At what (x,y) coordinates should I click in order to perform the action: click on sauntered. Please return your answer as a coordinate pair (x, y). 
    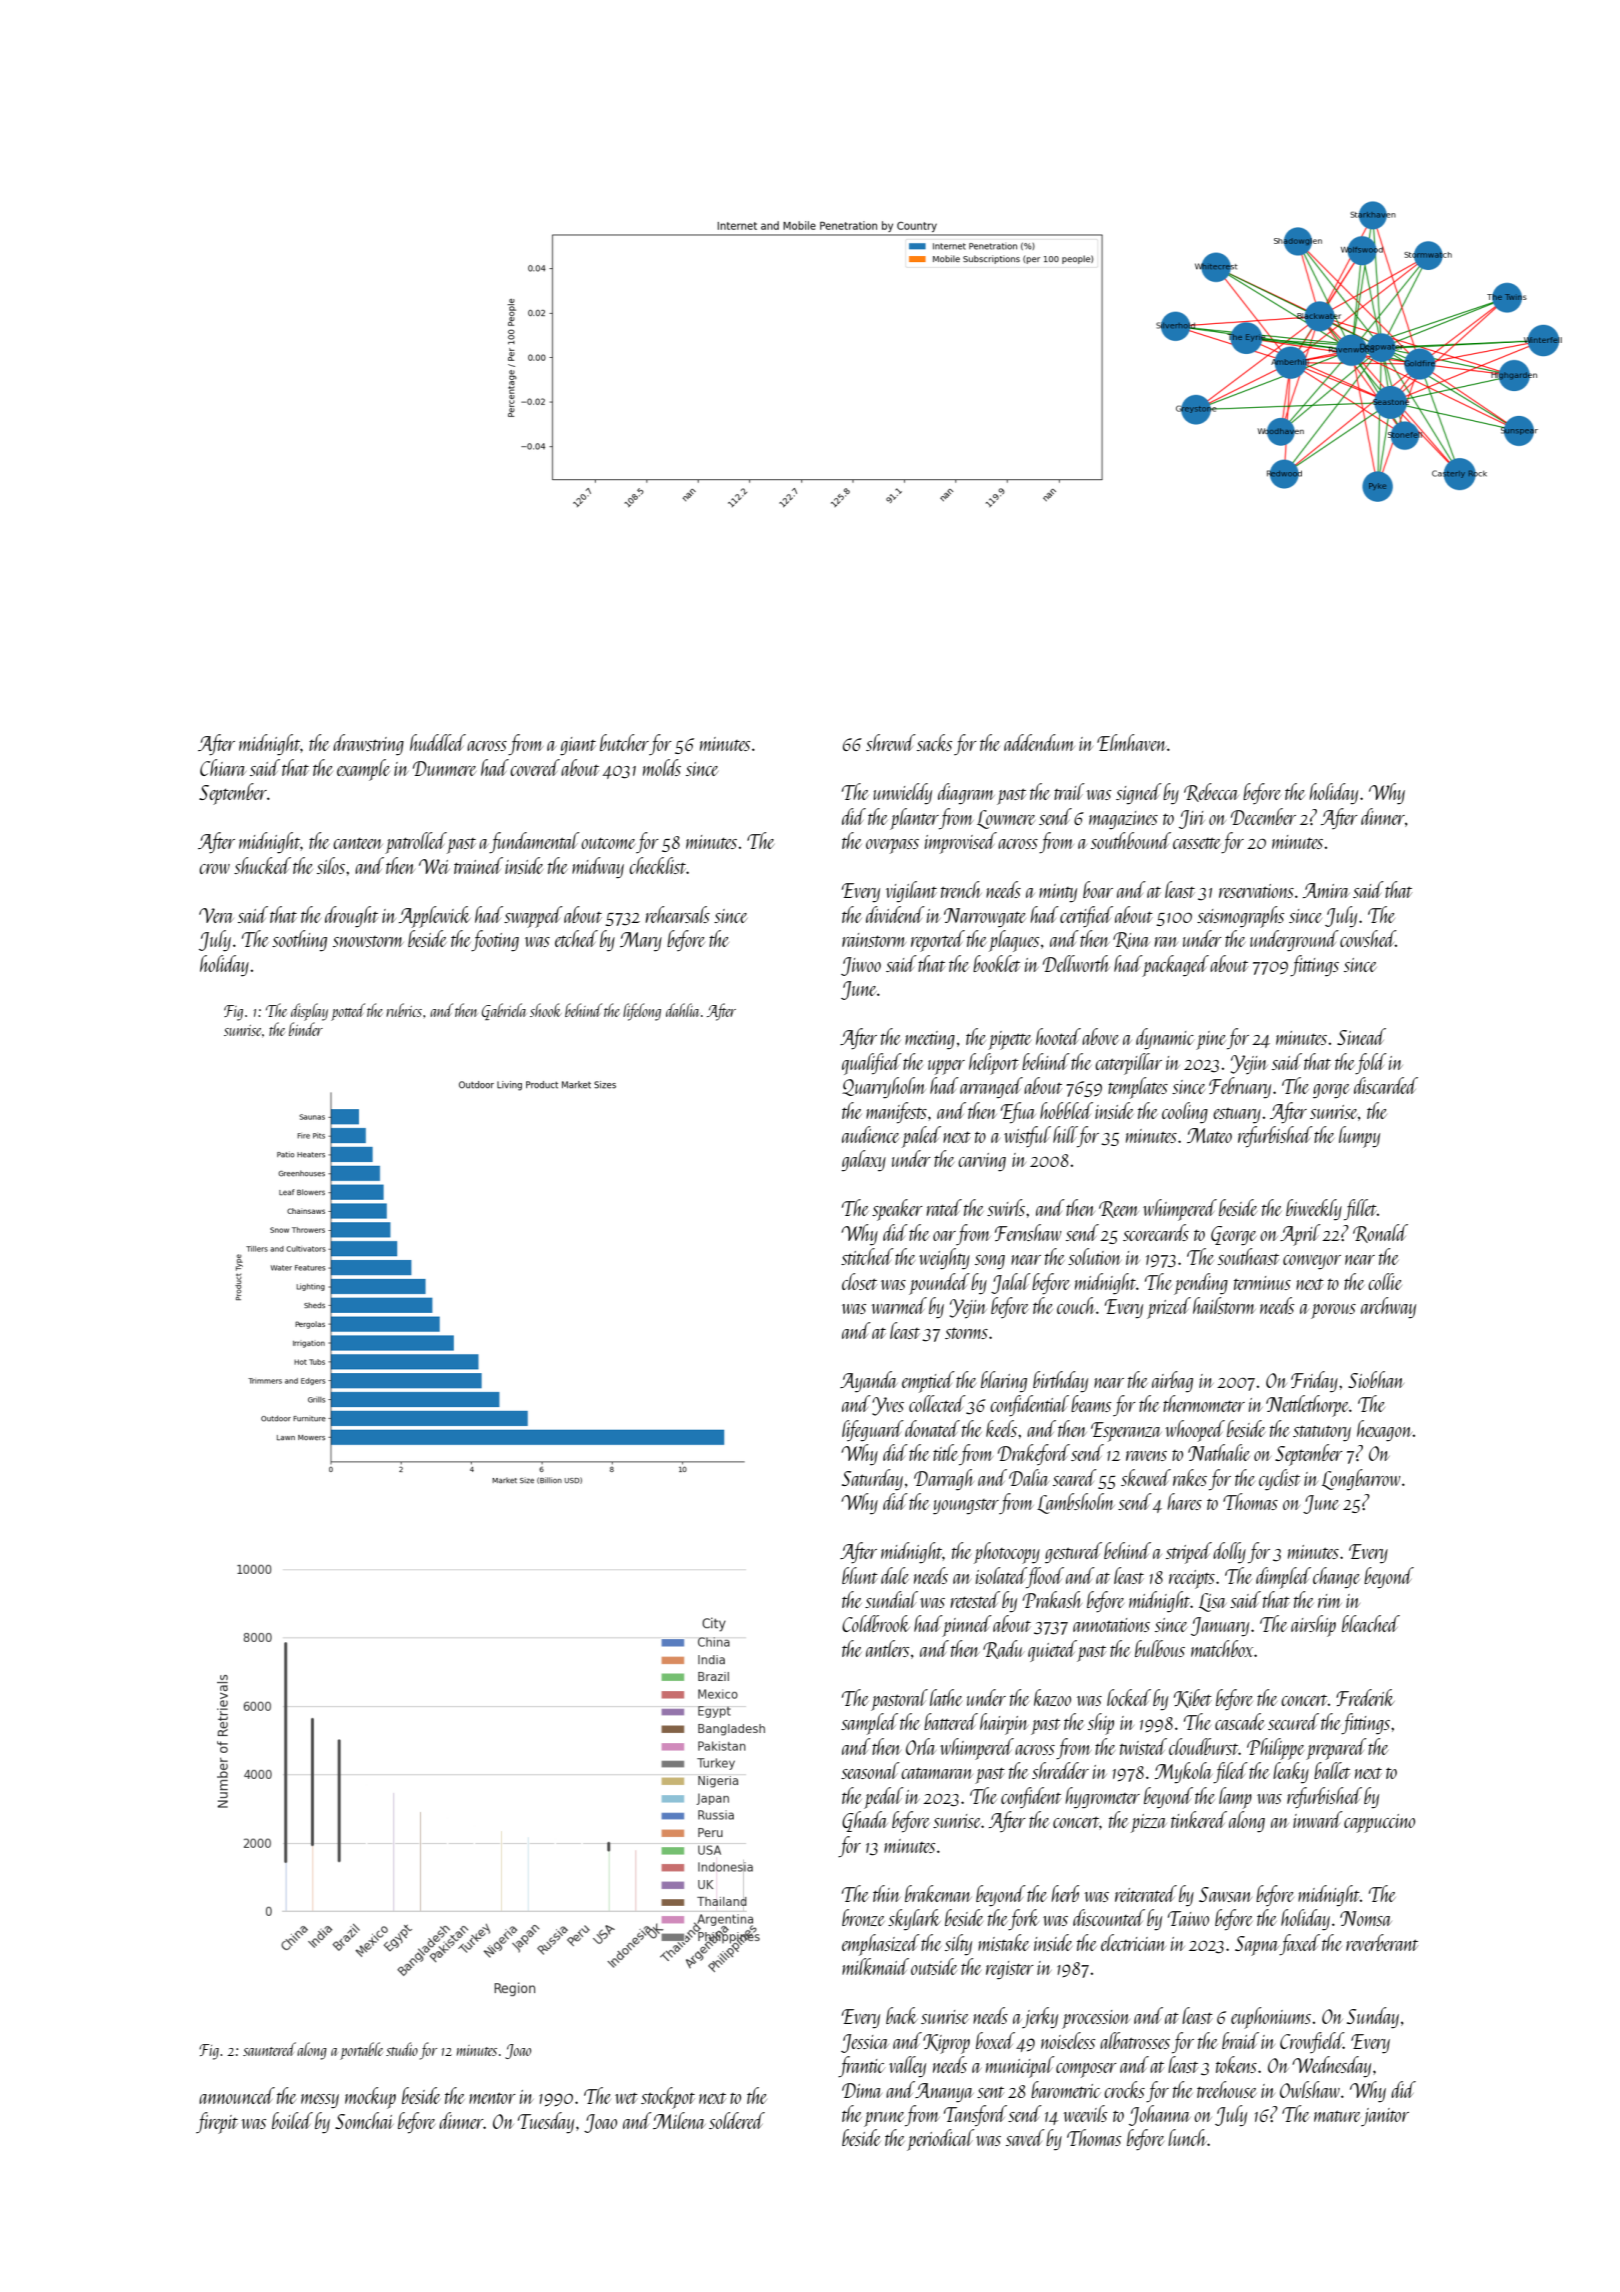
    Looking at the image, I should click on (269, 2049).
